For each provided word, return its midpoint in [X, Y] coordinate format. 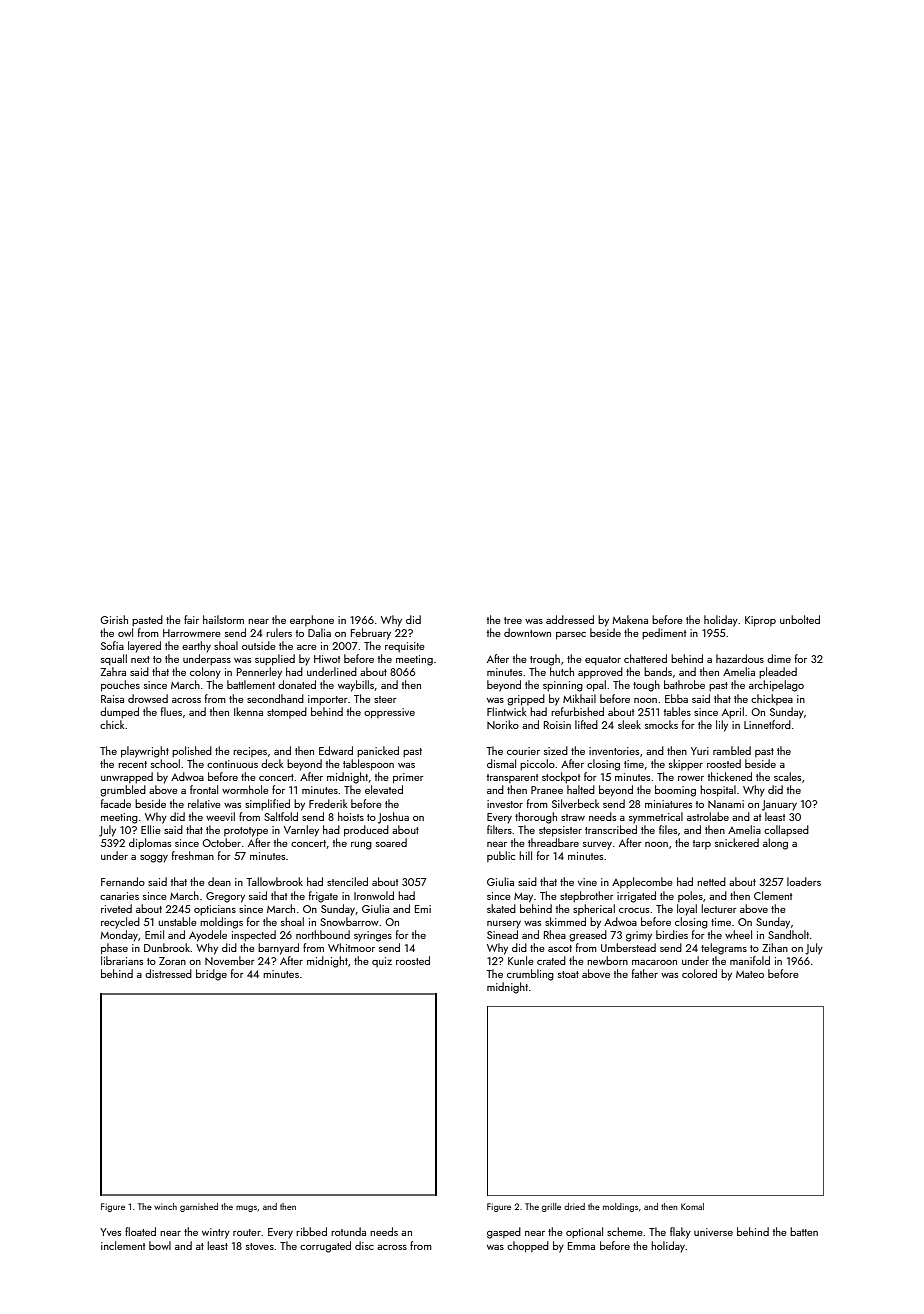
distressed [168, 973]
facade [116, 803]
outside [259, 645]
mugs [246, 1208]
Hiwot [327, 659]
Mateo [750, 974]
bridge [211, 975]
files [668, 829]
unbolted [800, 619]
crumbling [530, 975]
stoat [568, 974]
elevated [384, 789]
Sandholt [788, 934]
